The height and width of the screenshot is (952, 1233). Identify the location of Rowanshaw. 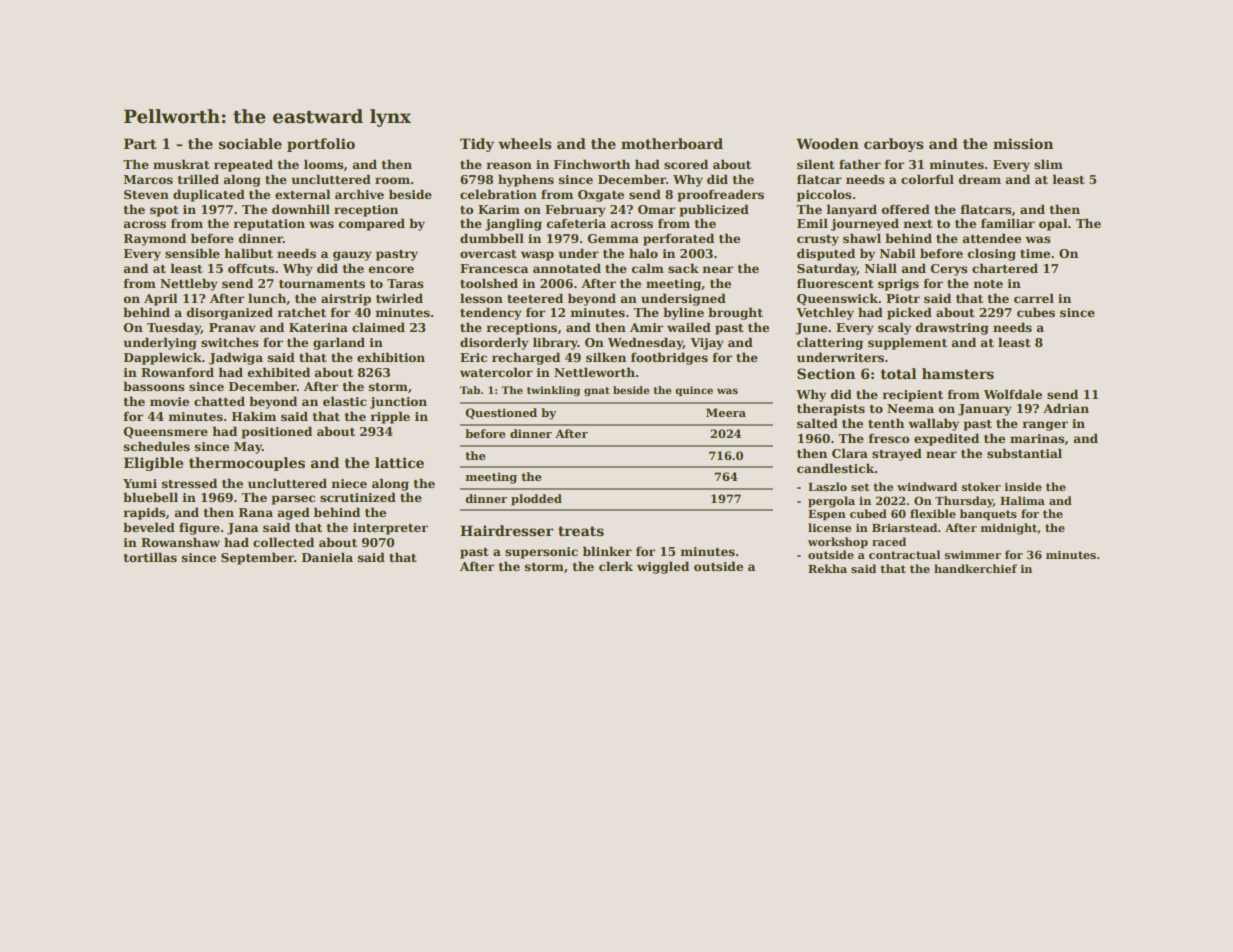
(180, 542).
